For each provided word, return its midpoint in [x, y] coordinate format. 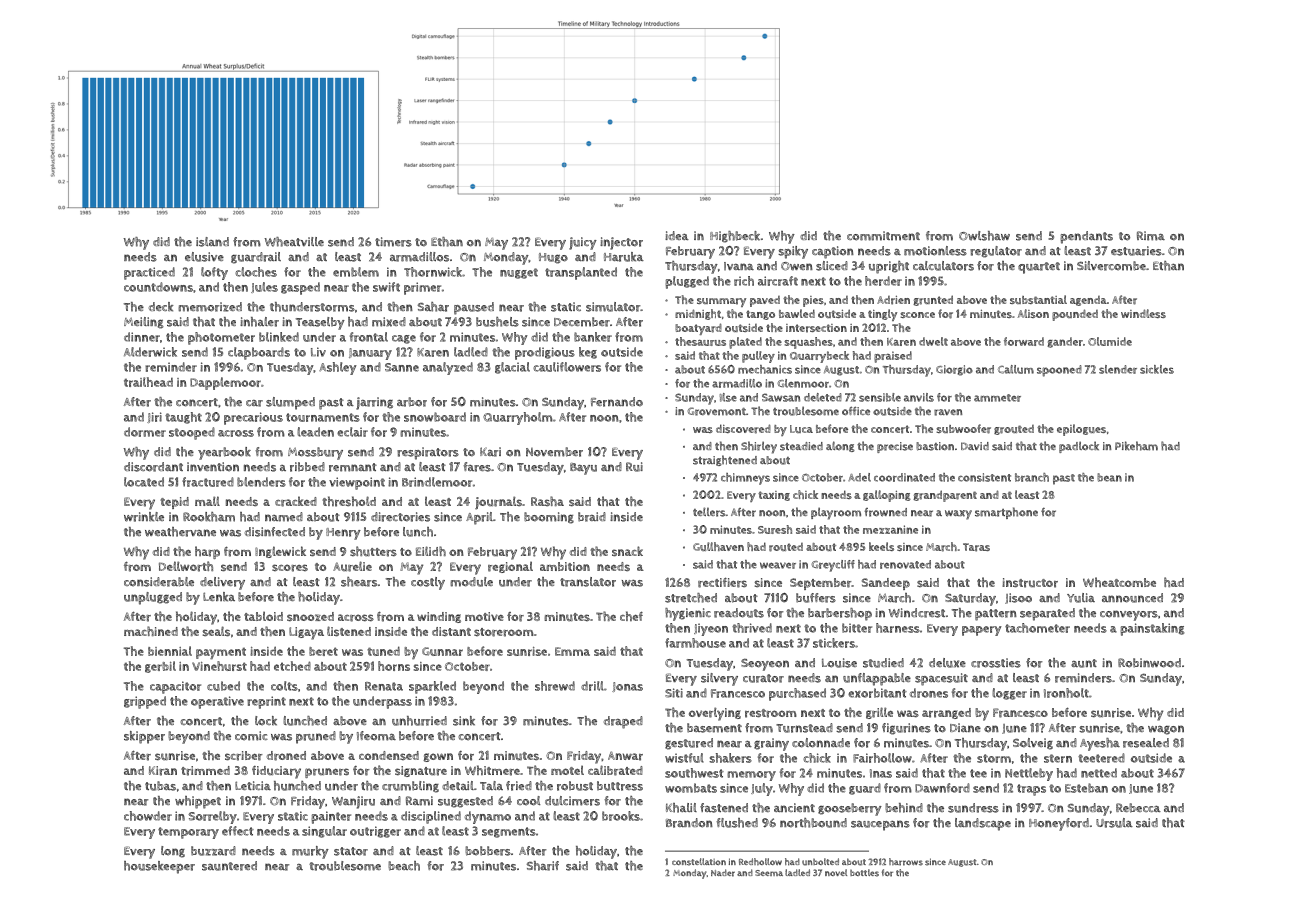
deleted [823, 397]
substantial [1038, 299]
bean [1109, 477]
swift [386, 287]
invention [213, 467]
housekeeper [159, 867]
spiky [793, 252]
